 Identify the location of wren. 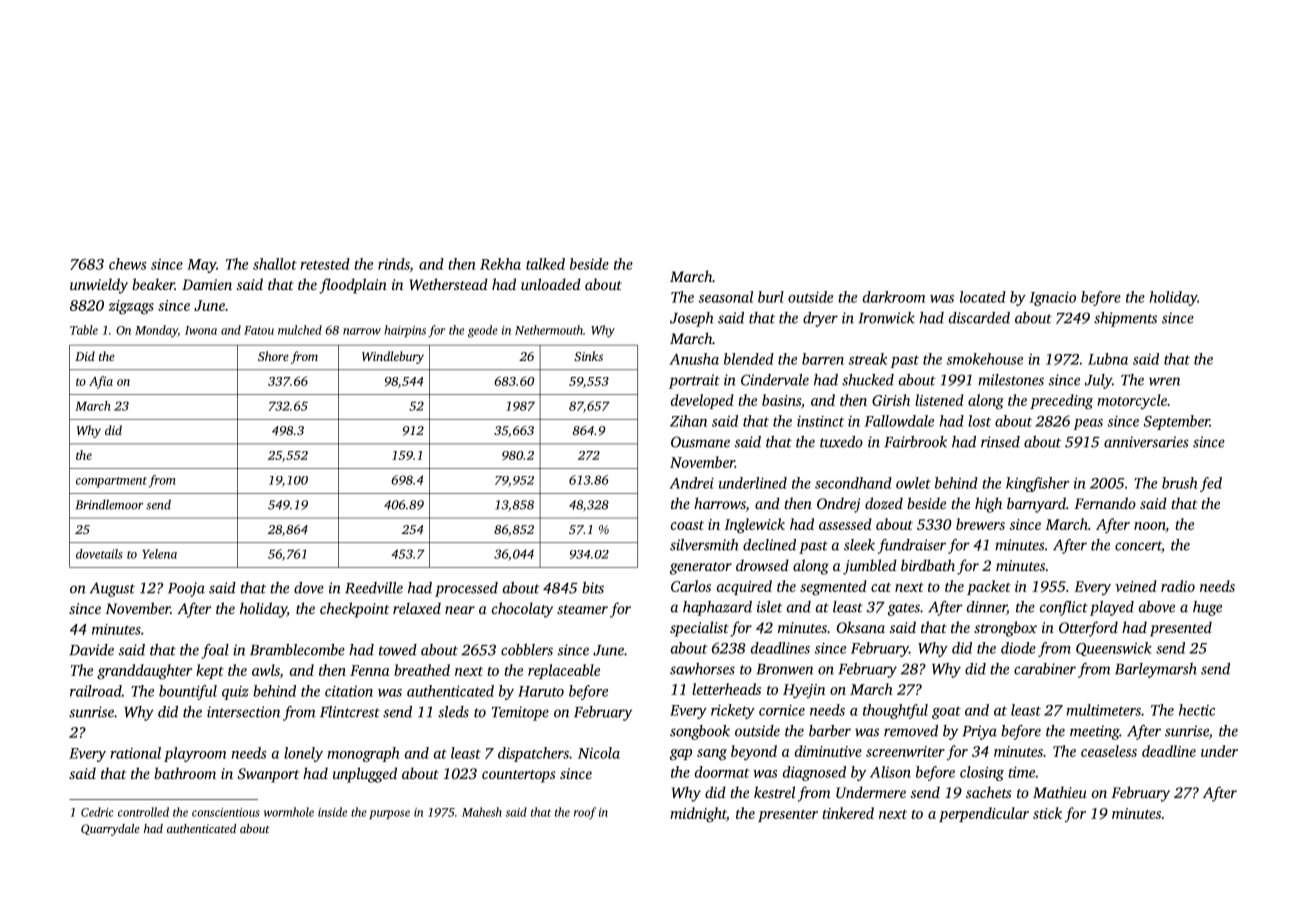
(1164, 381).
